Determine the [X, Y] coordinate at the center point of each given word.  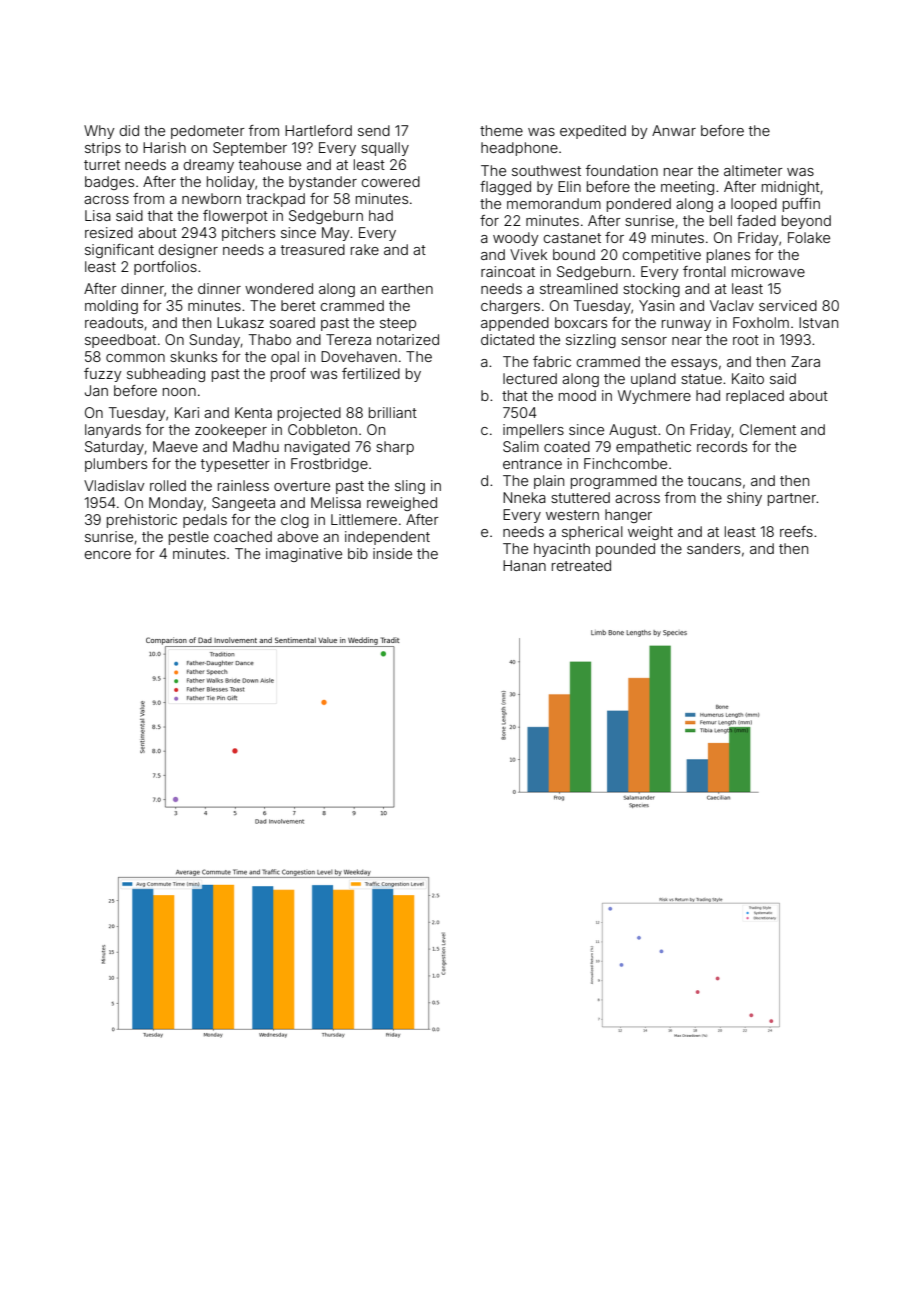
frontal [704, 271]
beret [298, 305]
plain [549, 482]
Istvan [818, 322]
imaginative [304, 555]
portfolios [165, 268]
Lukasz [240, 322]
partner [792, 499]
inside [392, 553]
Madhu [256, 446]
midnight [791, 188]
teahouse [270, 164]
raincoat [508, 271]
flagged [505, 188]
